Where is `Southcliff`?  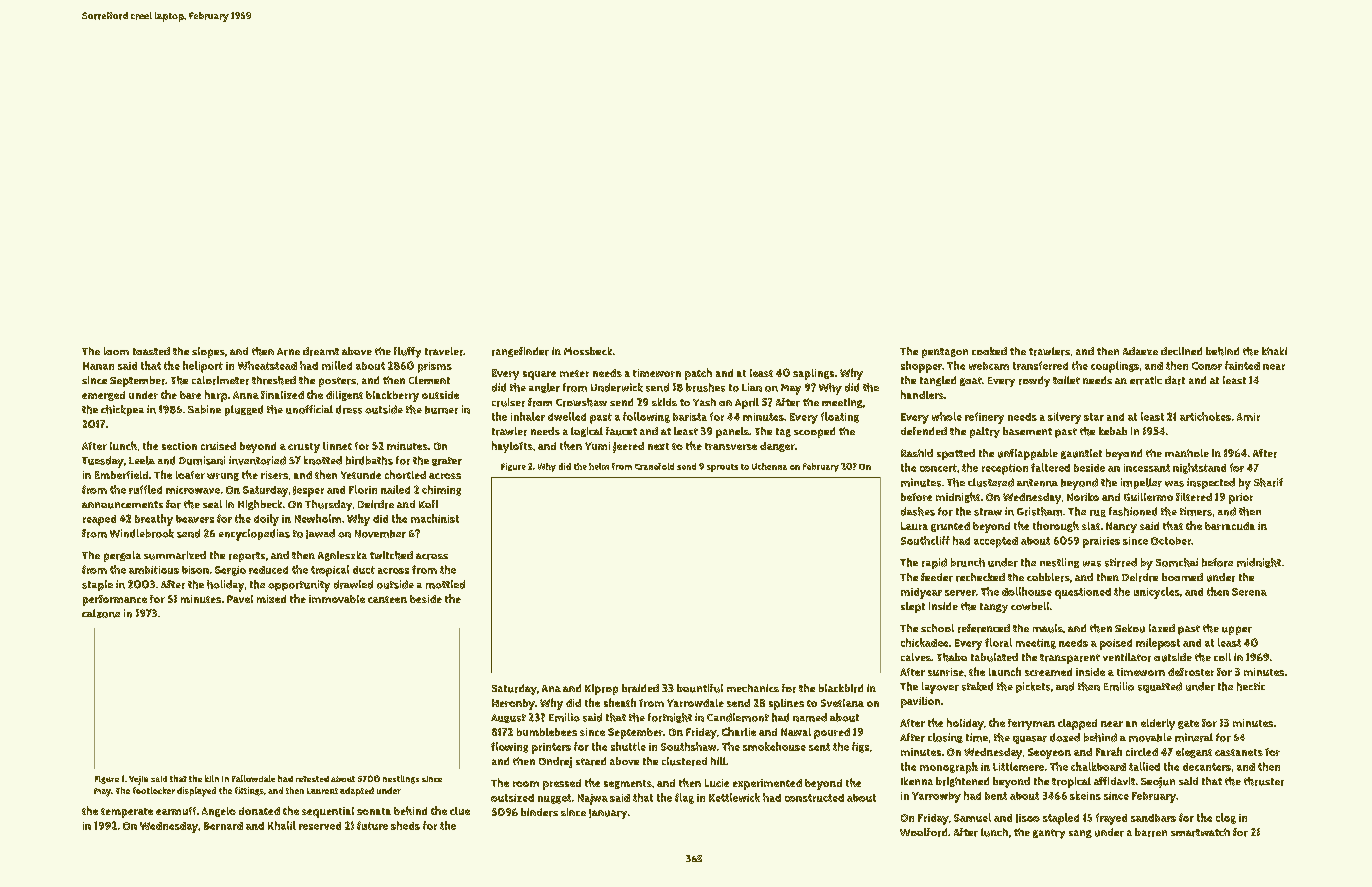
Southcliff is located at coordinates (925, 540).
